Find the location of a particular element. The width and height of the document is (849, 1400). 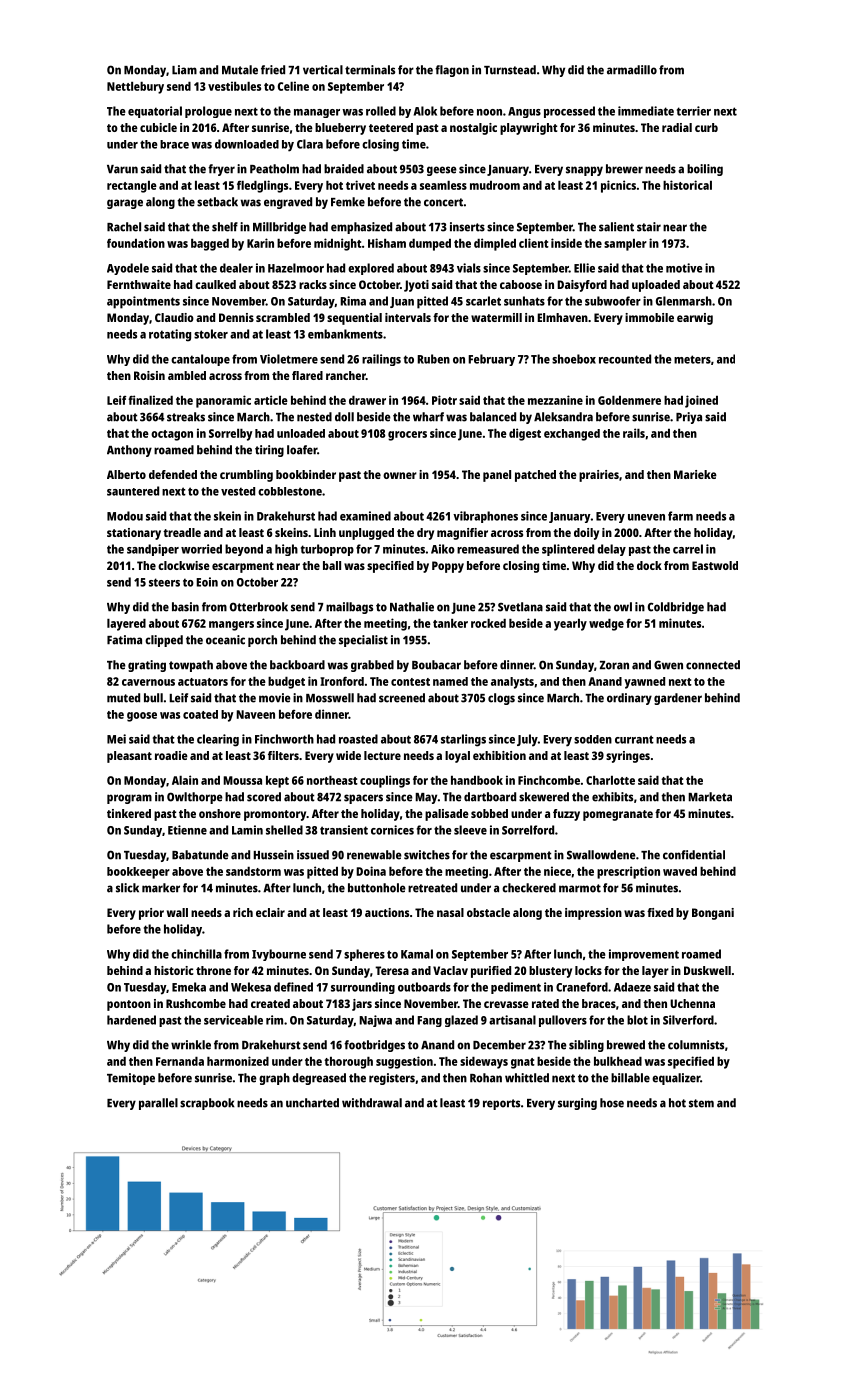

joined is located at coordinates (701, 401).
